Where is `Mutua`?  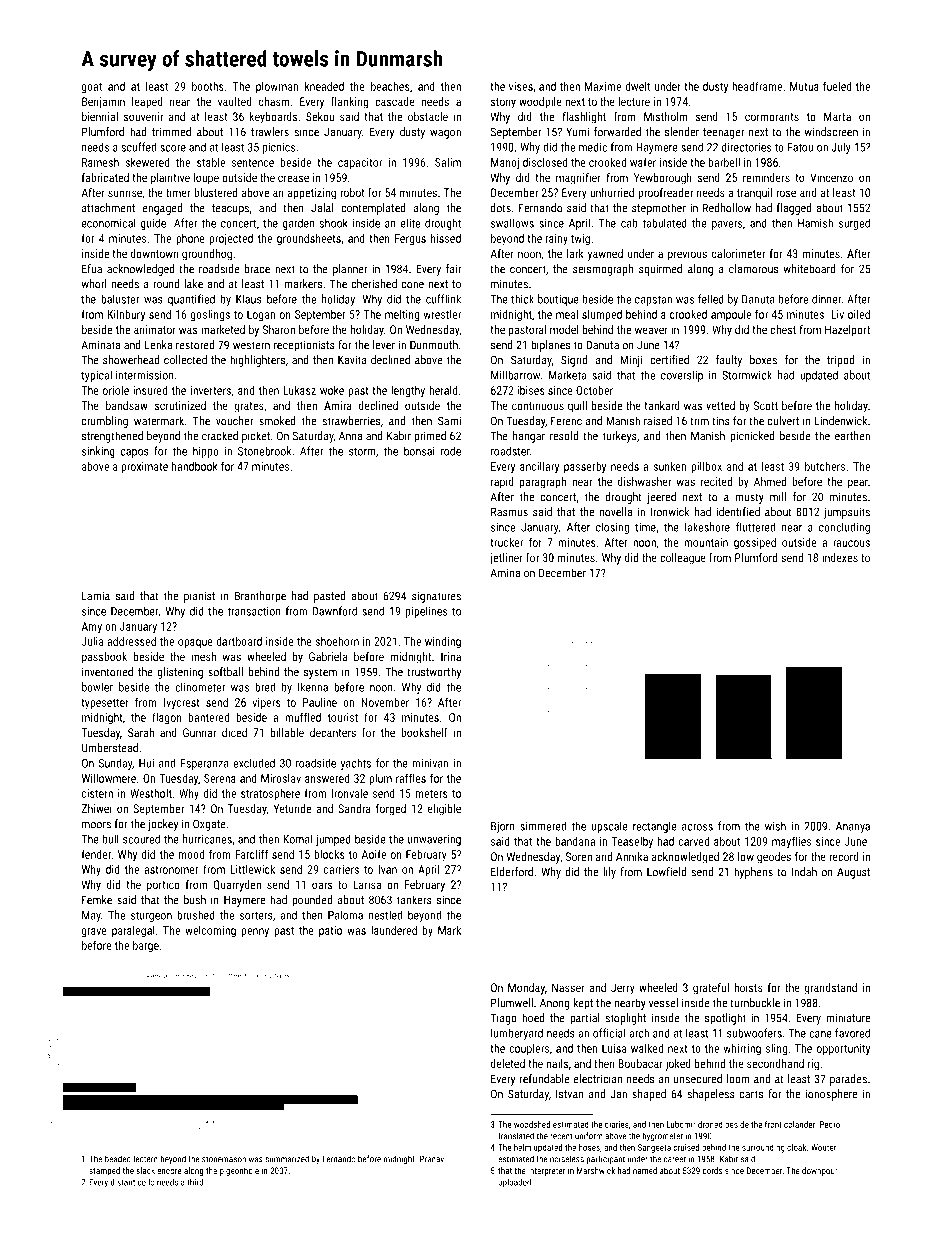 Mutua is located at coordinates (804, 86).
